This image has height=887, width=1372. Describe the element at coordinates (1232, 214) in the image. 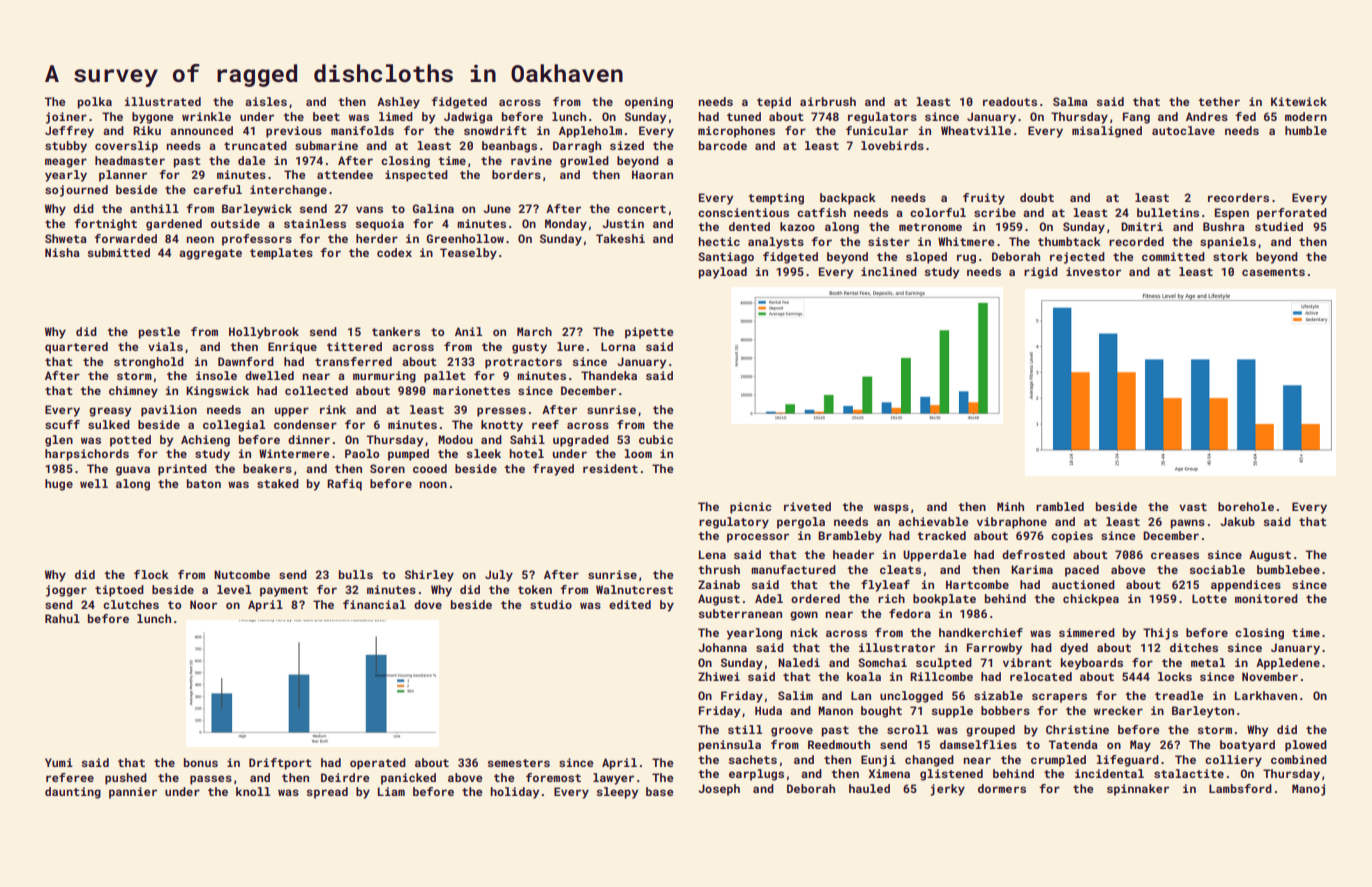

I see `Espen` at that location.
